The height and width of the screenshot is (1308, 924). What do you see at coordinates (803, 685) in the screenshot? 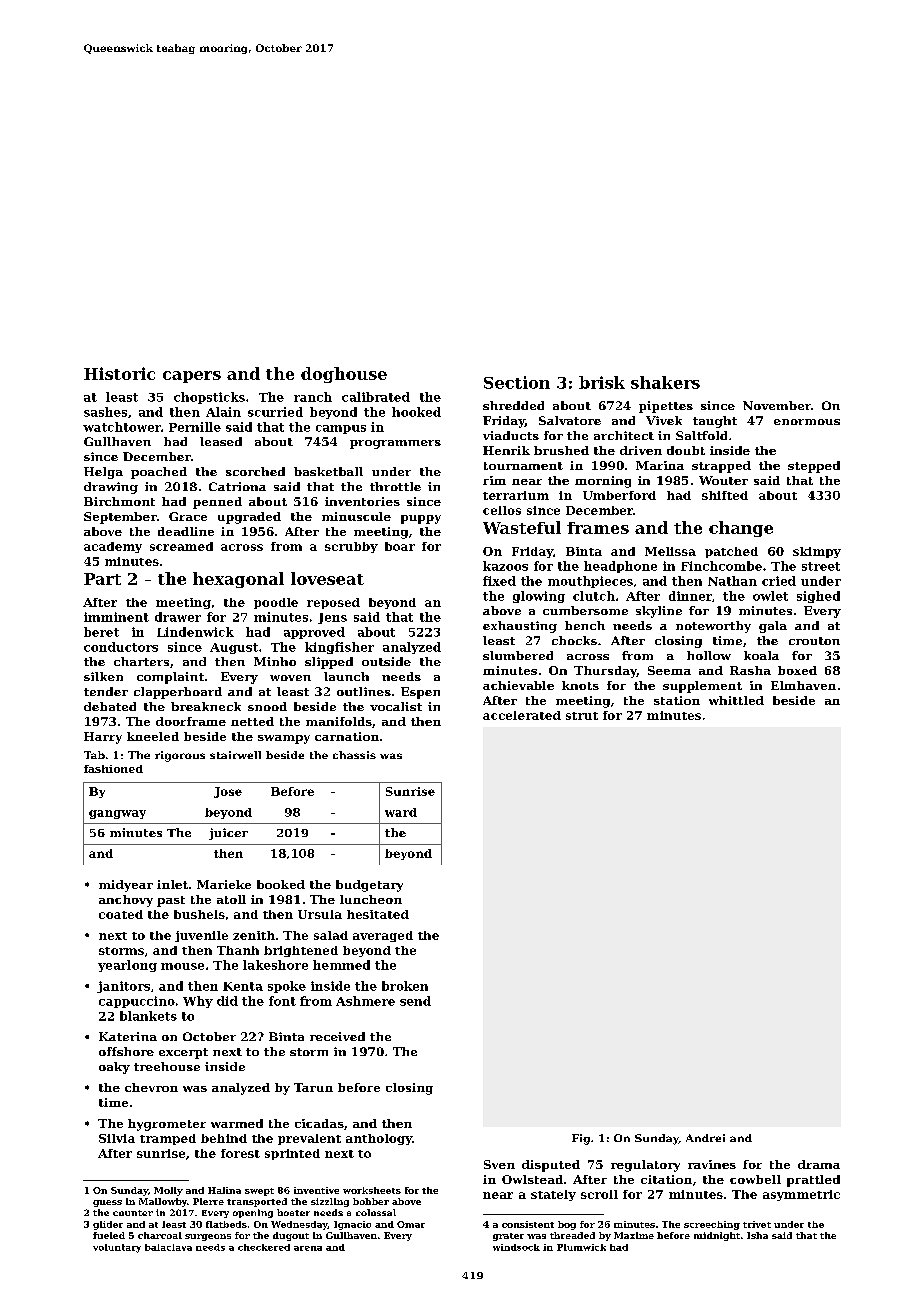
I see `Elmhaven` at bounding box center [803, 685].
